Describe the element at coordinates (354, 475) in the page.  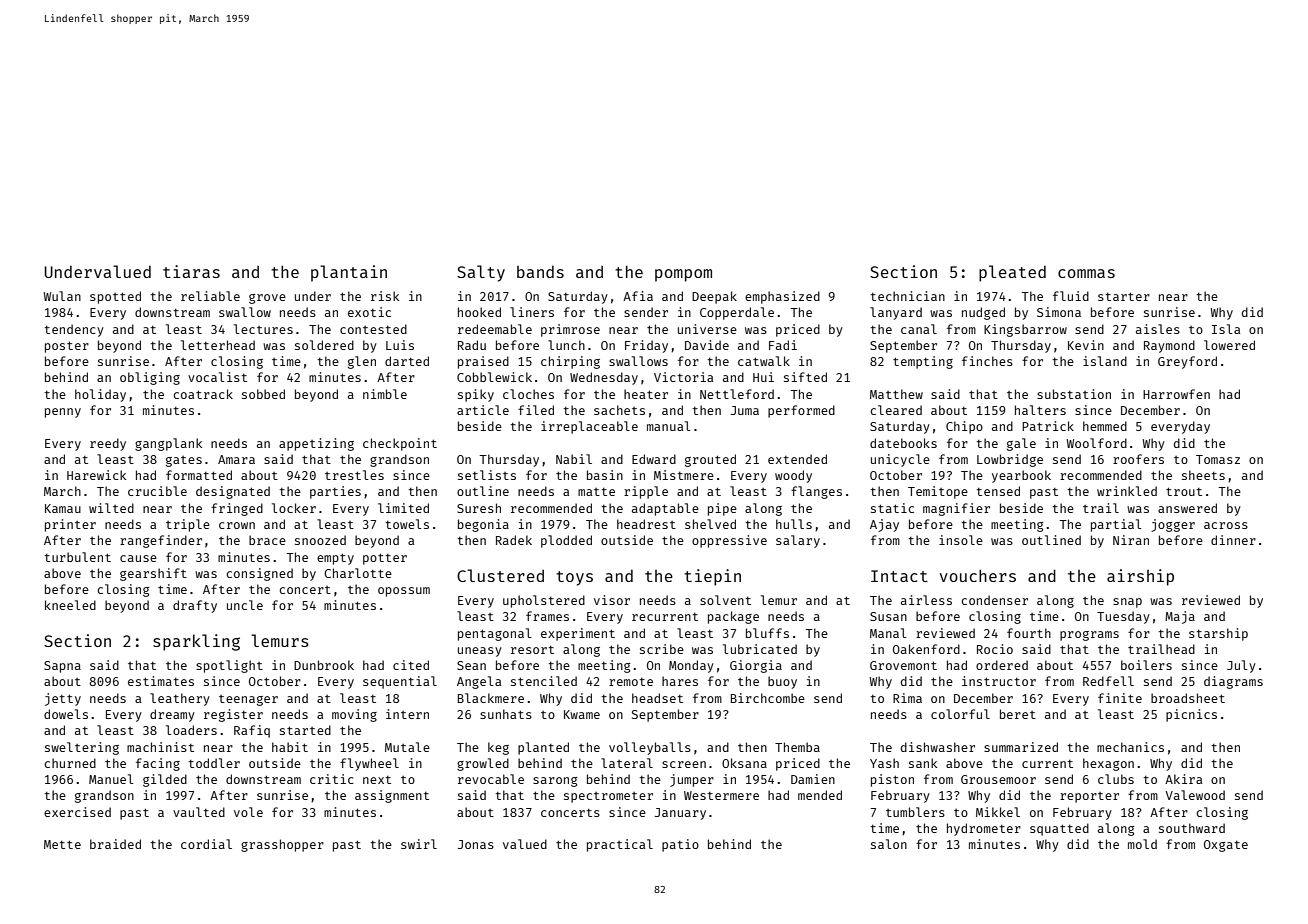
I see `trestles` at that location.
